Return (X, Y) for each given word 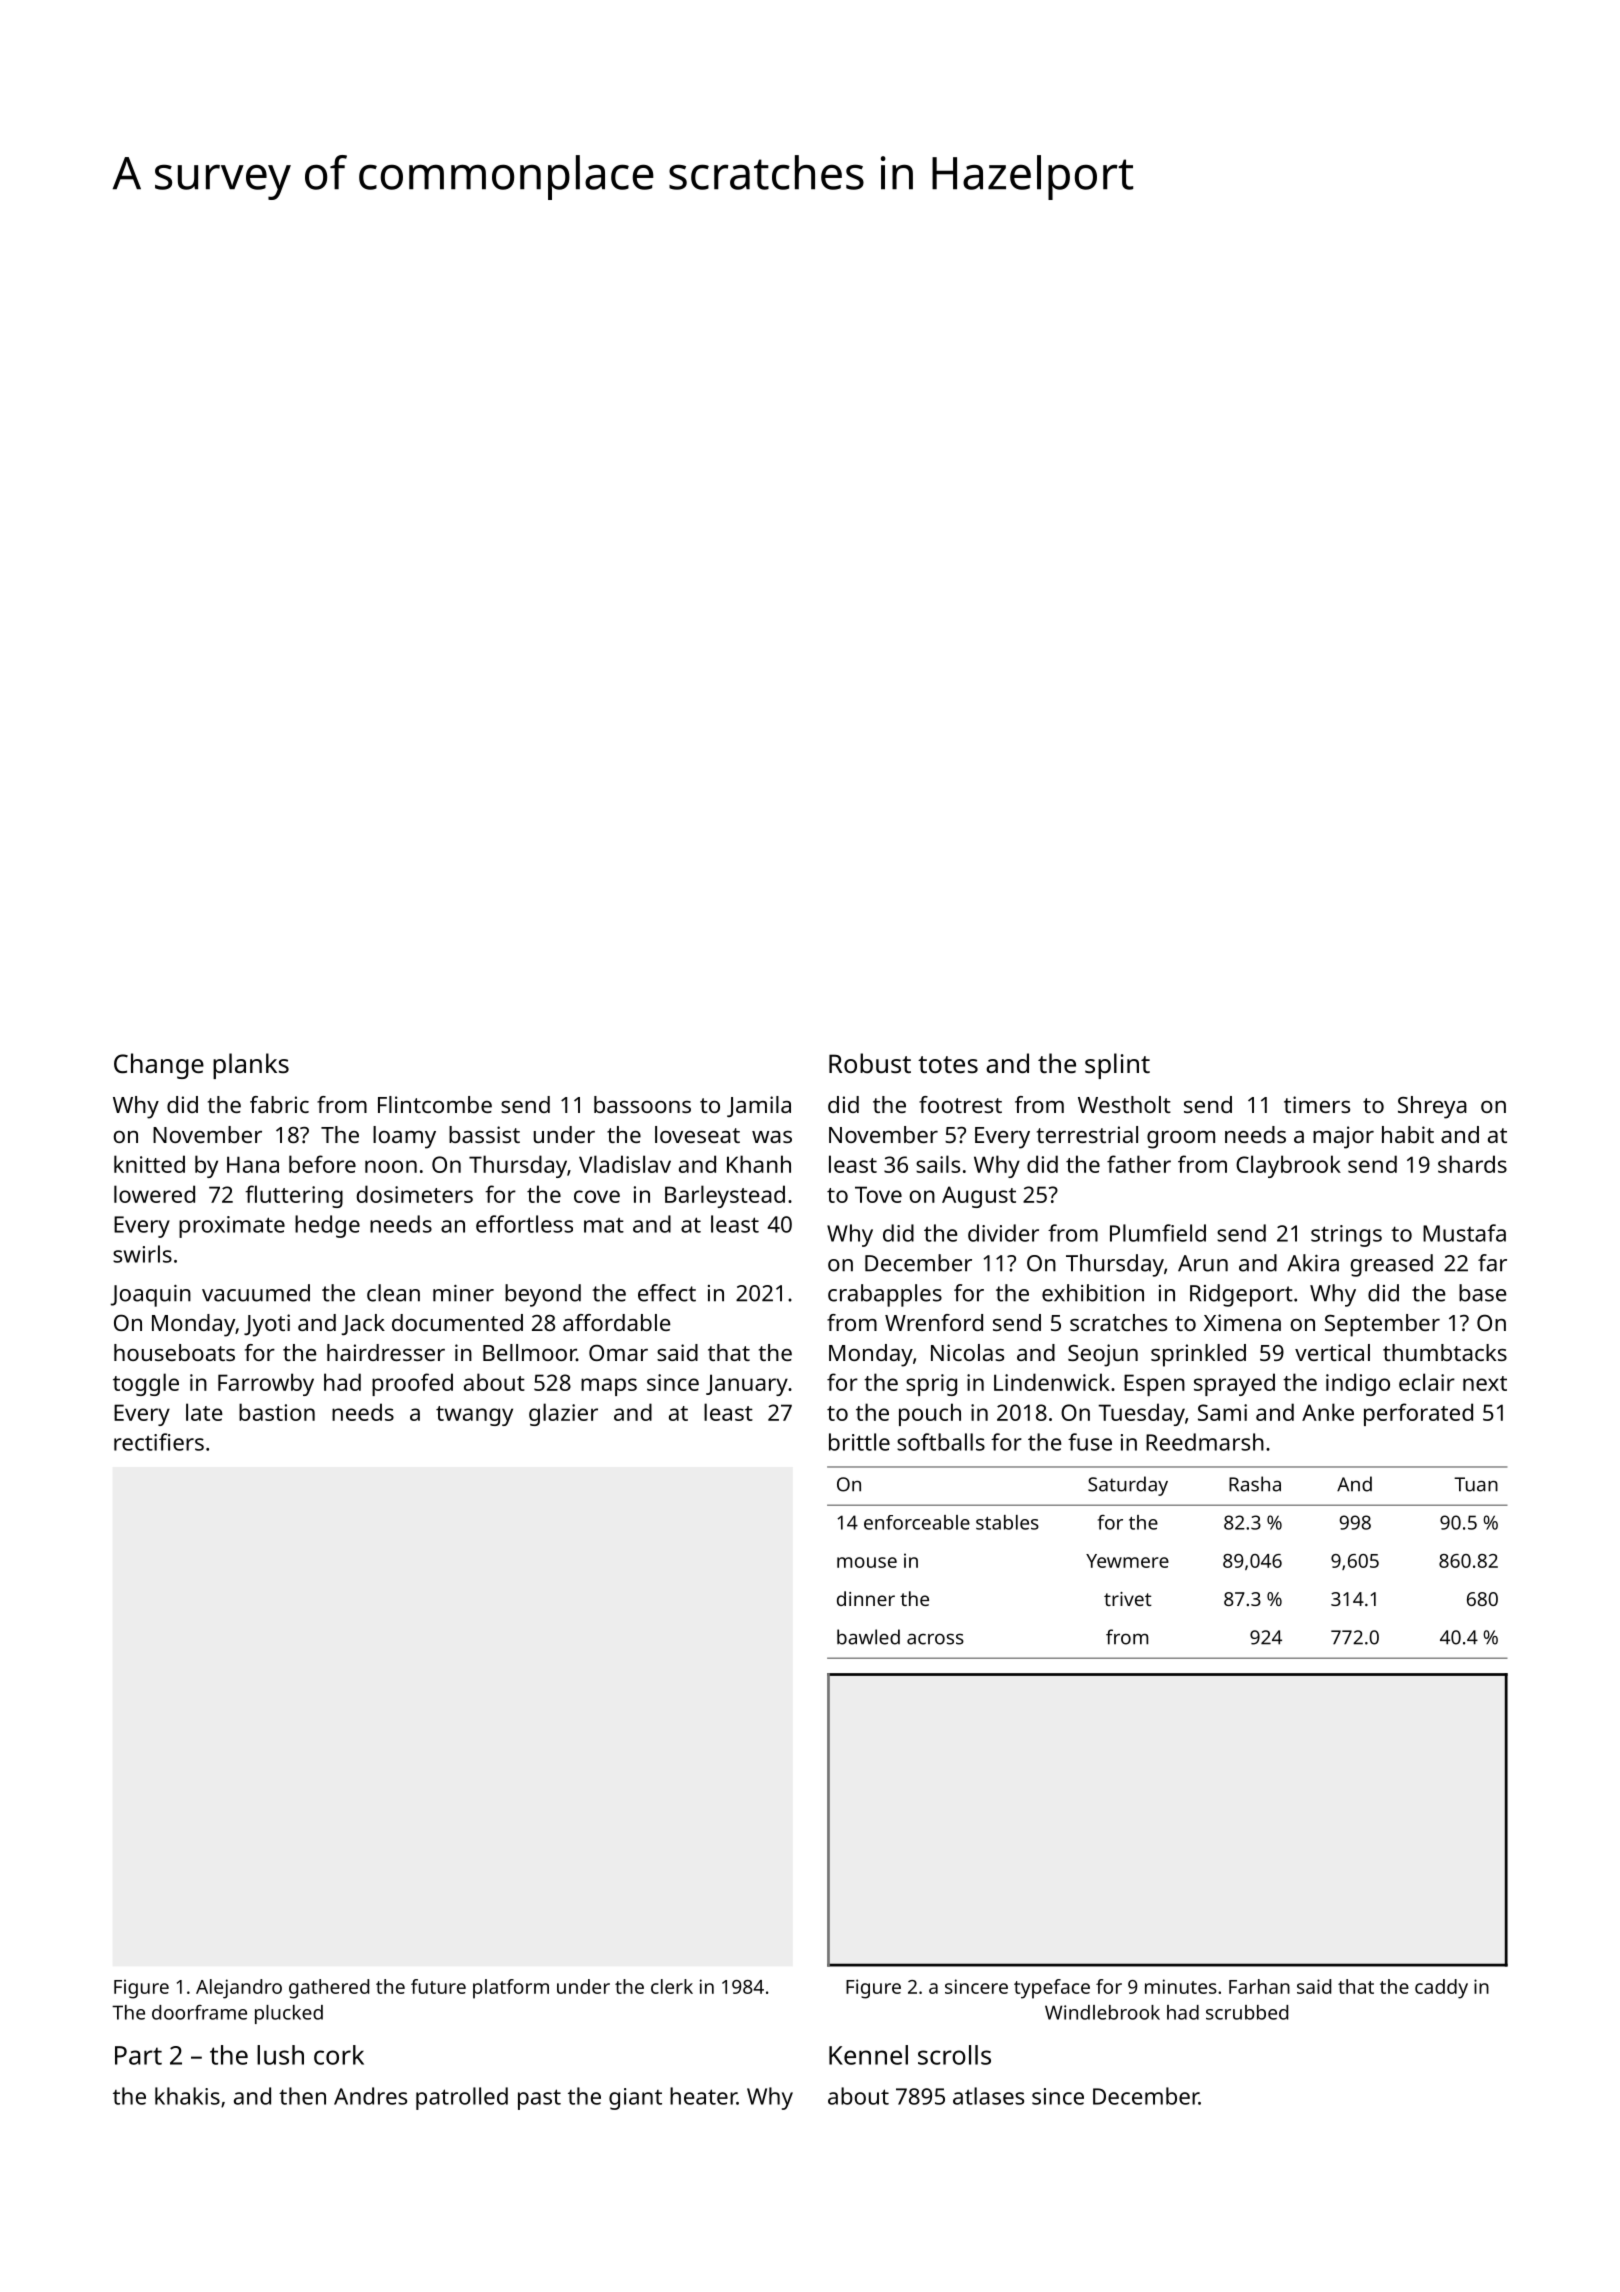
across (935, 1639)
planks (251, 1066)
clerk (672, 1986)
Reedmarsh (1205, 1442)
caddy (1441, 1989)
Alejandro (239, 1989)
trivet (1128, 1599)
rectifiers (159, 1442)
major (1343, 1137)
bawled (868, 1637)
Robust (870, 1063)
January (747, 1385)
